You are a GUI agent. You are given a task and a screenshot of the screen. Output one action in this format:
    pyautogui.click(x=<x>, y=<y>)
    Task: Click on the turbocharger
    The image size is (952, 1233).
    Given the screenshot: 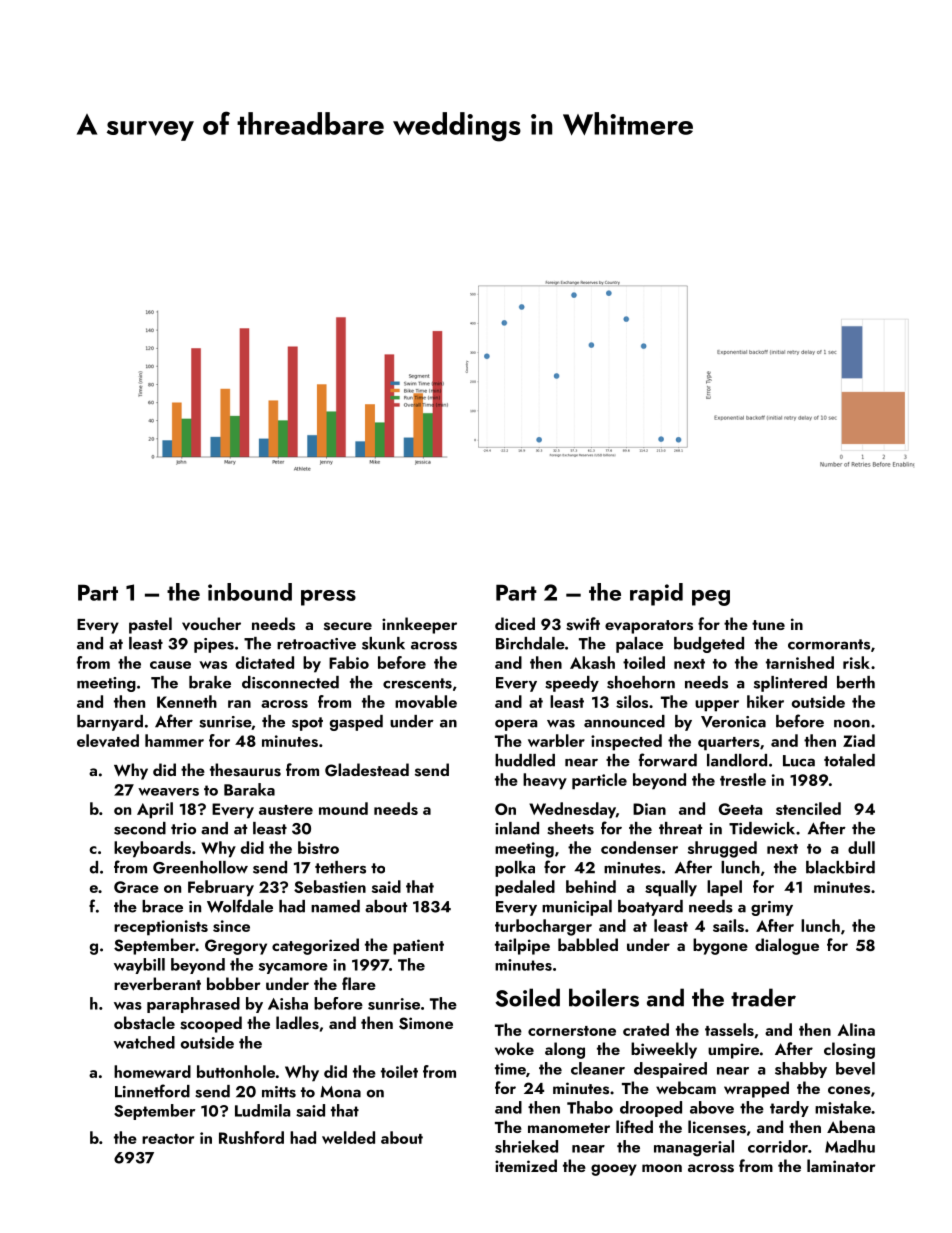 What is the action you would take?
    pyautogui.click(x=543, y=927)
